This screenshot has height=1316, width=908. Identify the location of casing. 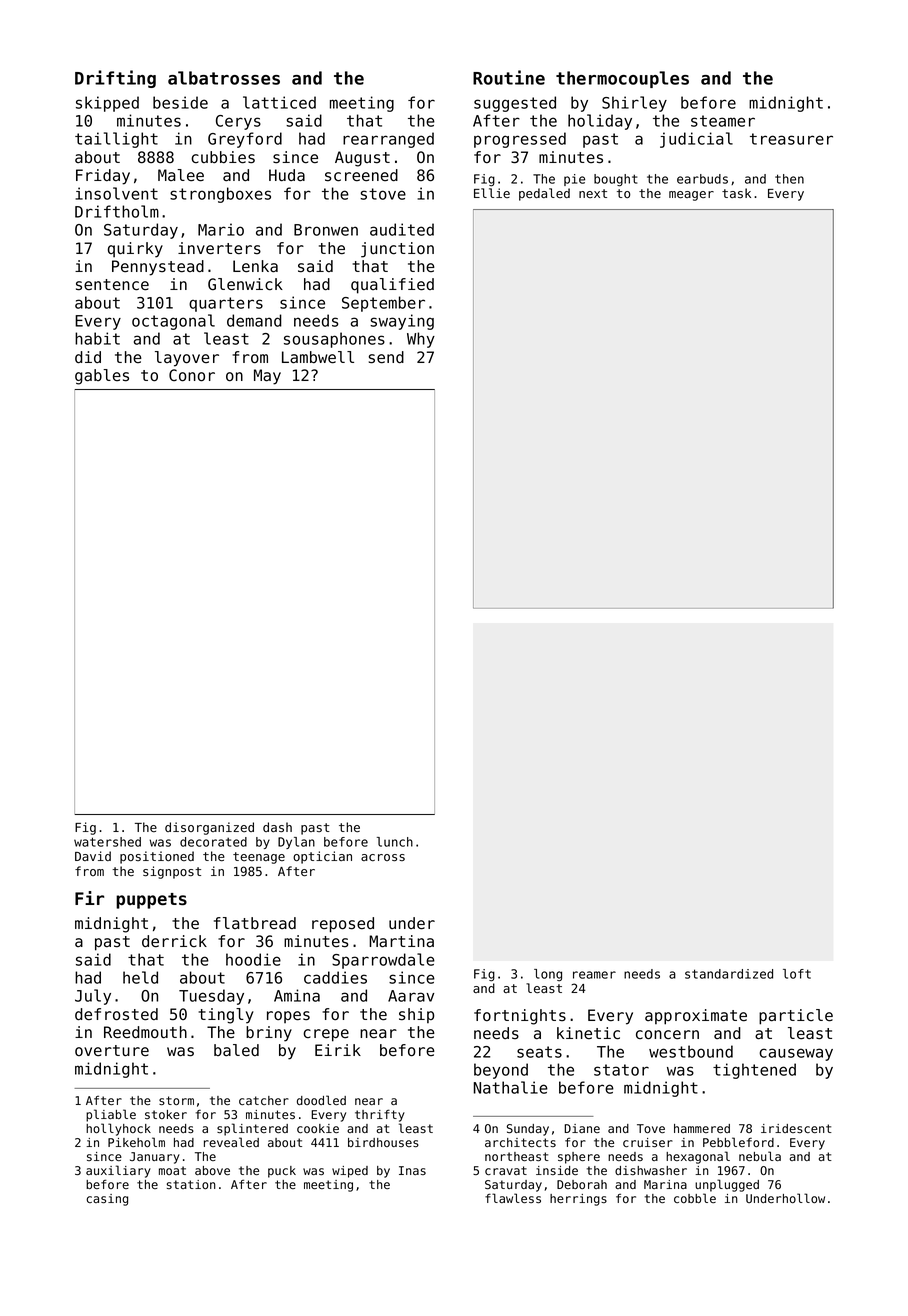
(107, 1200).
